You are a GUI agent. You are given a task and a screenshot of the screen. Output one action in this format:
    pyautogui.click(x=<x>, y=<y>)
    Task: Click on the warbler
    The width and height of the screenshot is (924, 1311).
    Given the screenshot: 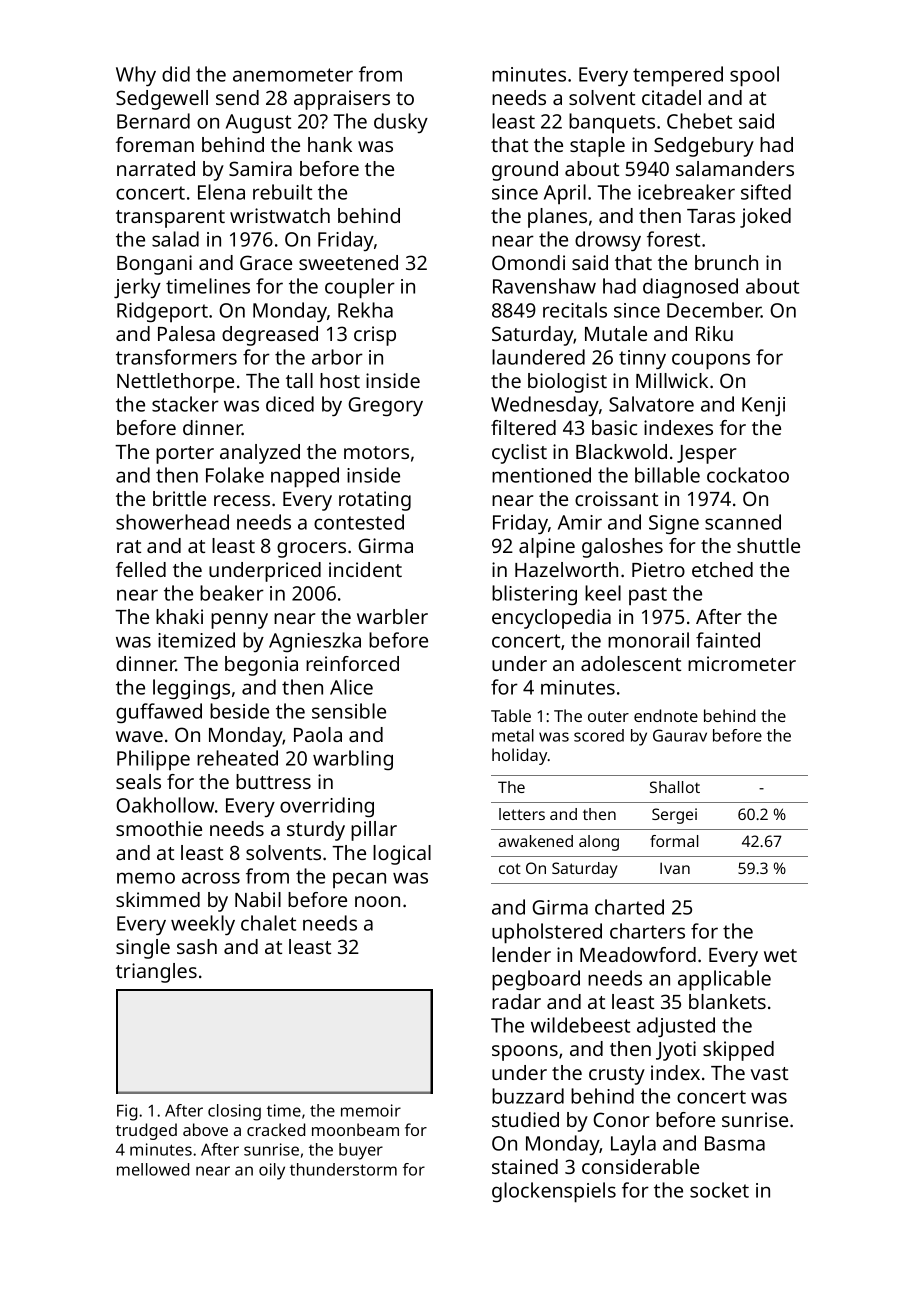 What is the action you would take?
    pyautogui.click(x=392, y=616)
